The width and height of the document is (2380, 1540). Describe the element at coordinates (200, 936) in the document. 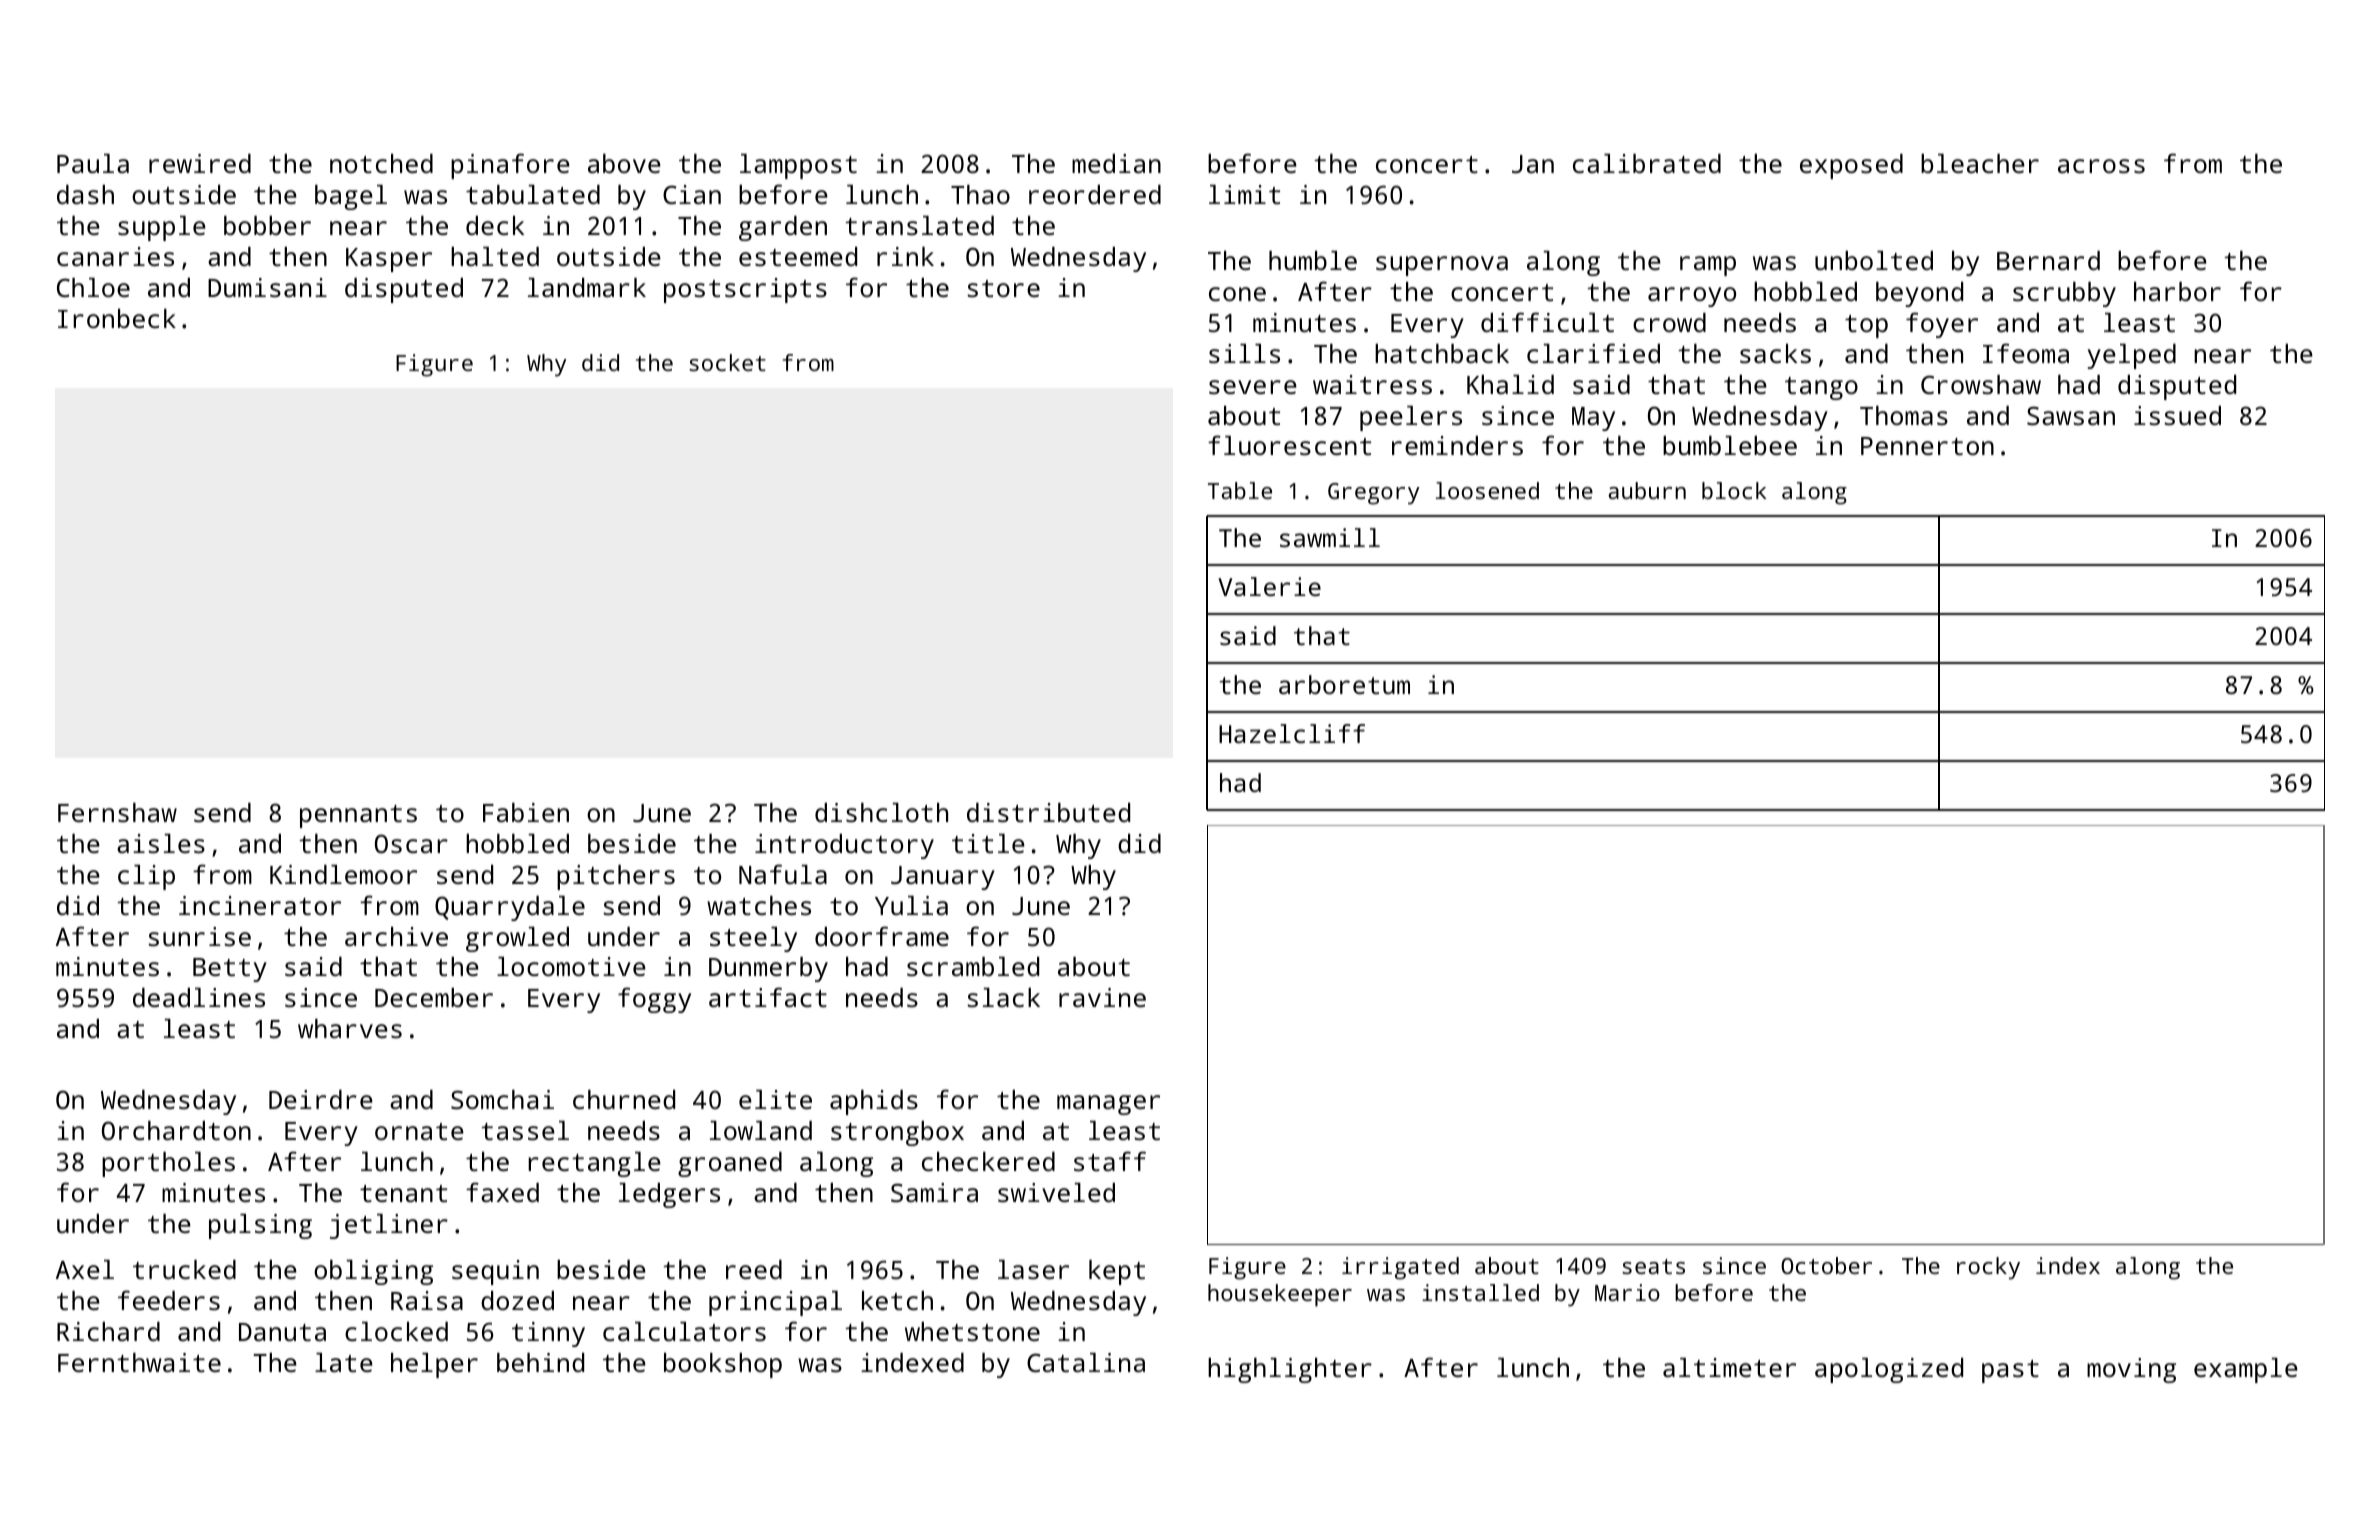

I see `sunrise` at that location.
